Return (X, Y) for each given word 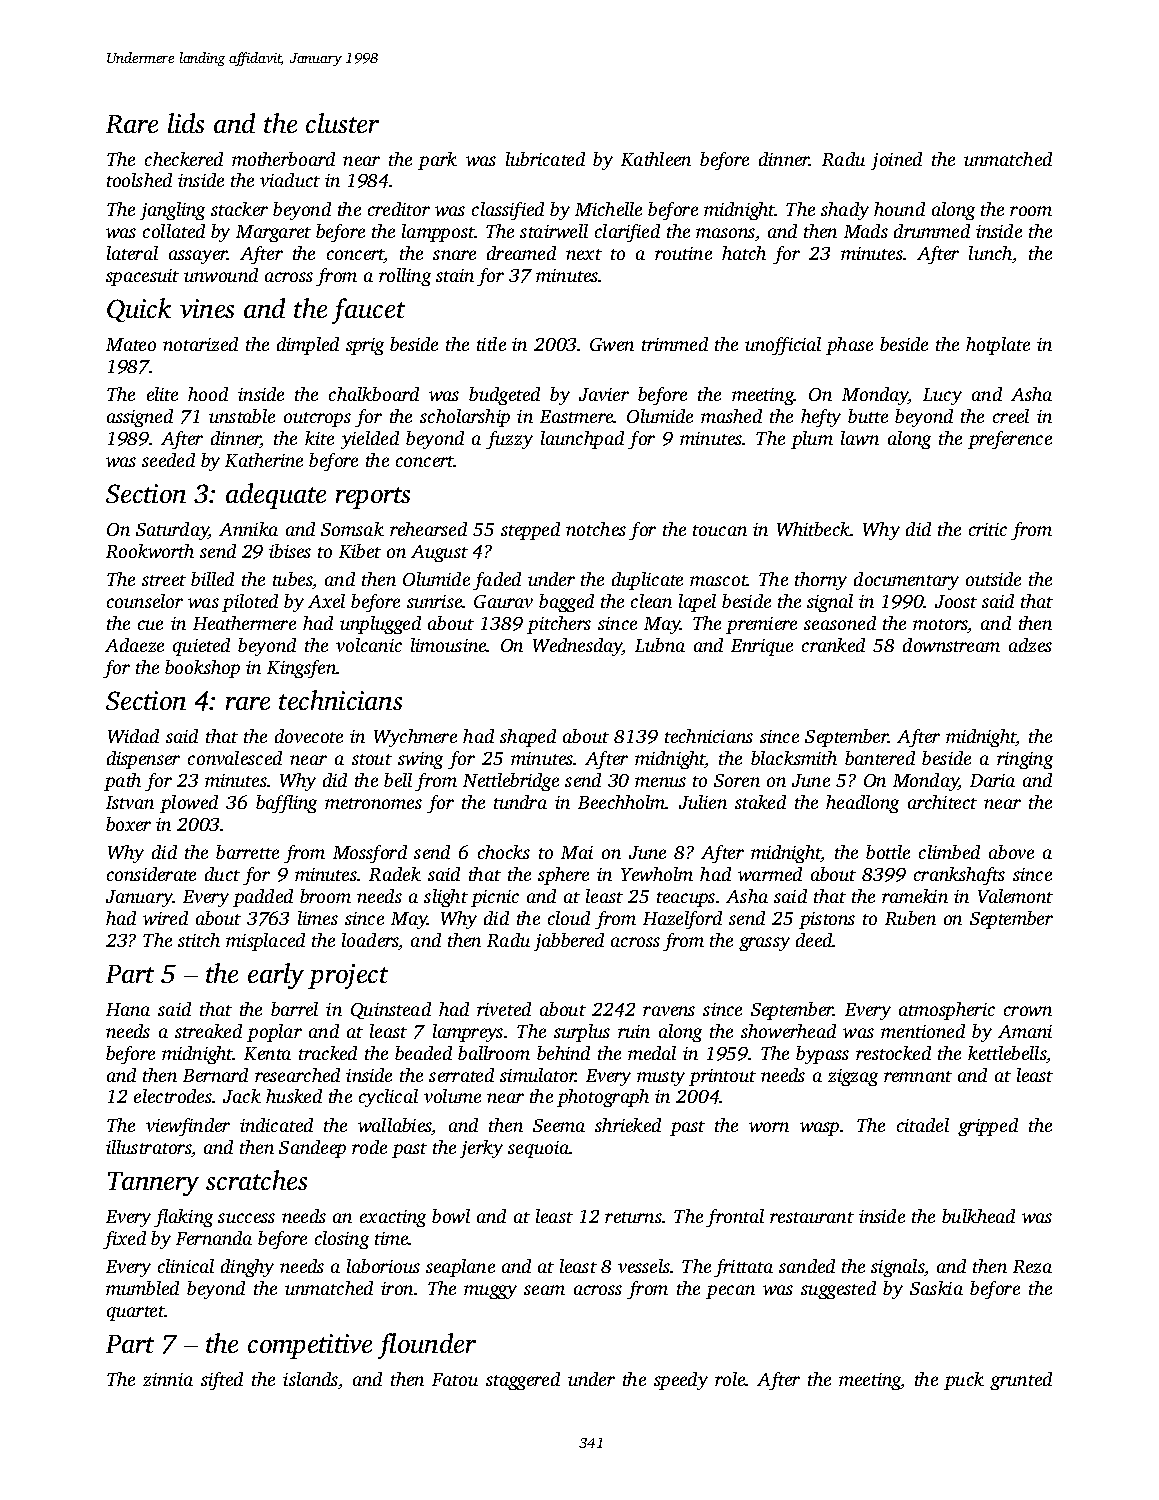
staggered (523, 1381)
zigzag (853, 1077)
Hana (128, 1009)
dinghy (247, 1268)
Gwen (612, 344)
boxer (128, 824)
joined (896, 161)
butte (868, 416)
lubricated (545, 159)
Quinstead (391, 1010)
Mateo (131, 344)
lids (186, 123)
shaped (528, 738)
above (1011, 852)
